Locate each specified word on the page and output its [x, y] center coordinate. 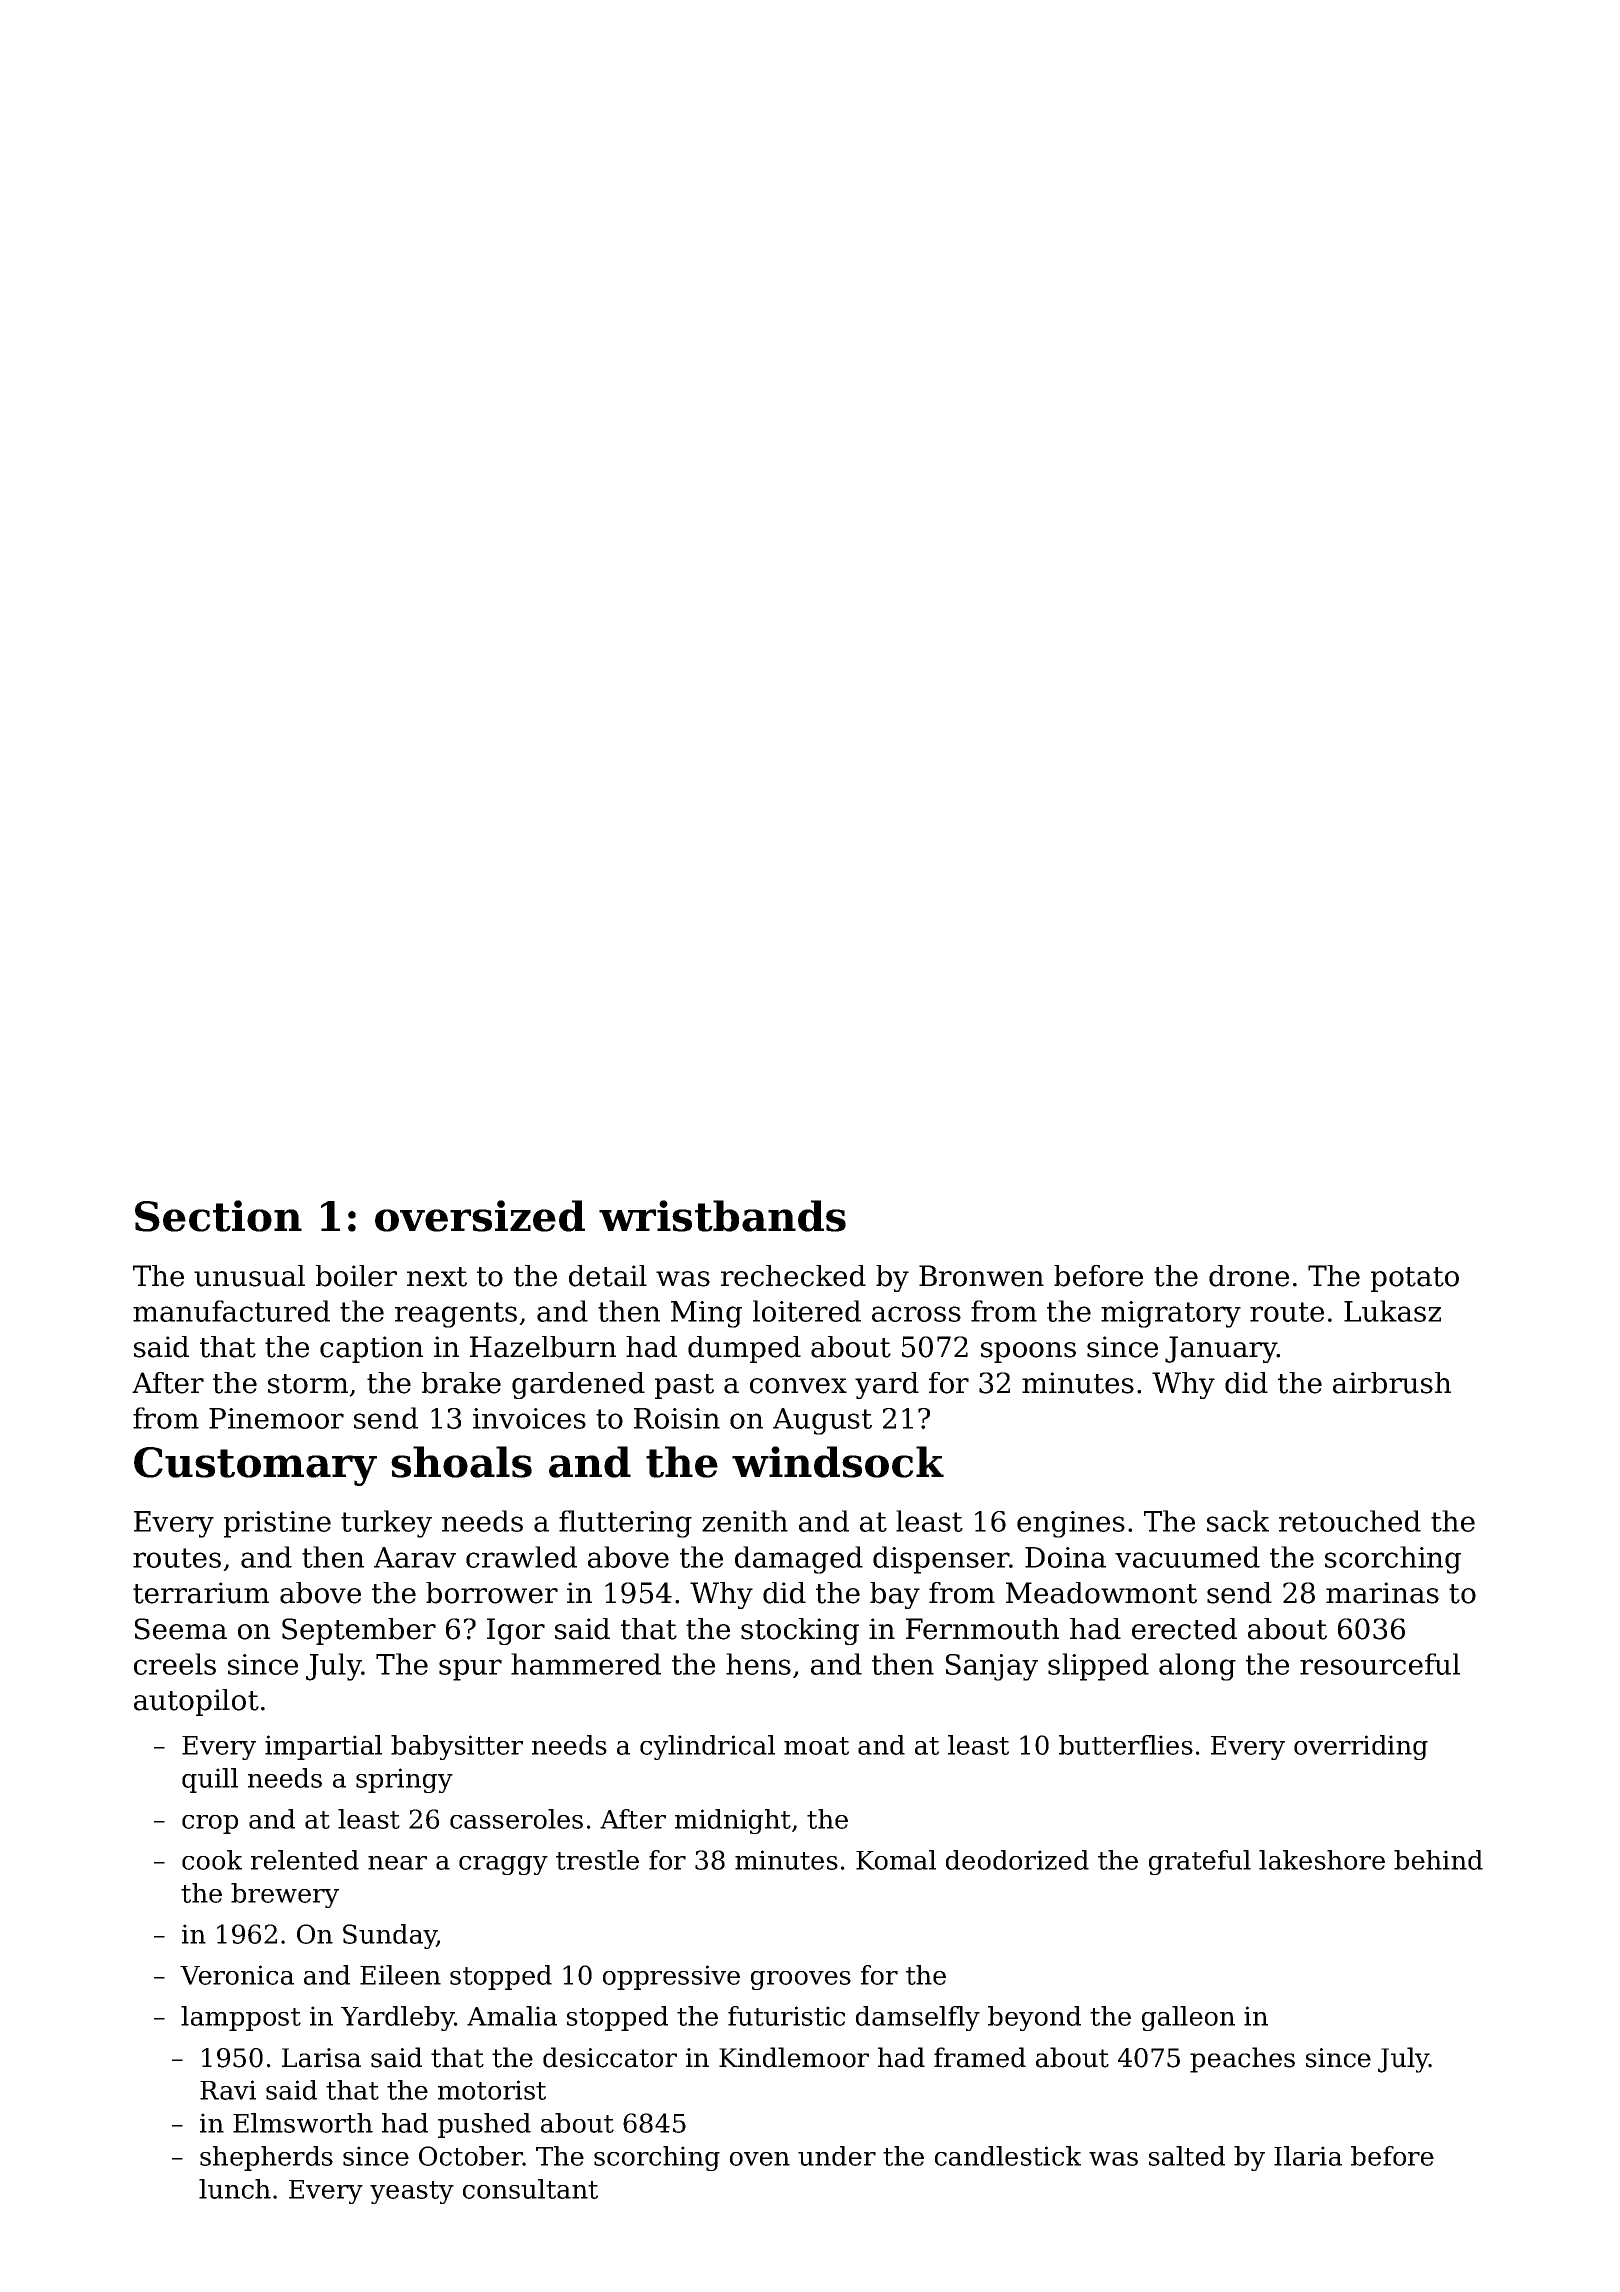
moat [816, 1746]
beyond [1034, 2018]
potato [1415, 1279]
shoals [461, 1462]
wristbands [722, 1216]
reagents [456, 1315]
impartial [323, 1747]
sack [1238, 1521]
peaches [1242, 2060]
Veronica [237, 1975]
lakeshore [1322, 1860]
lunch [235, 2189]
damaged [799, 1560]
